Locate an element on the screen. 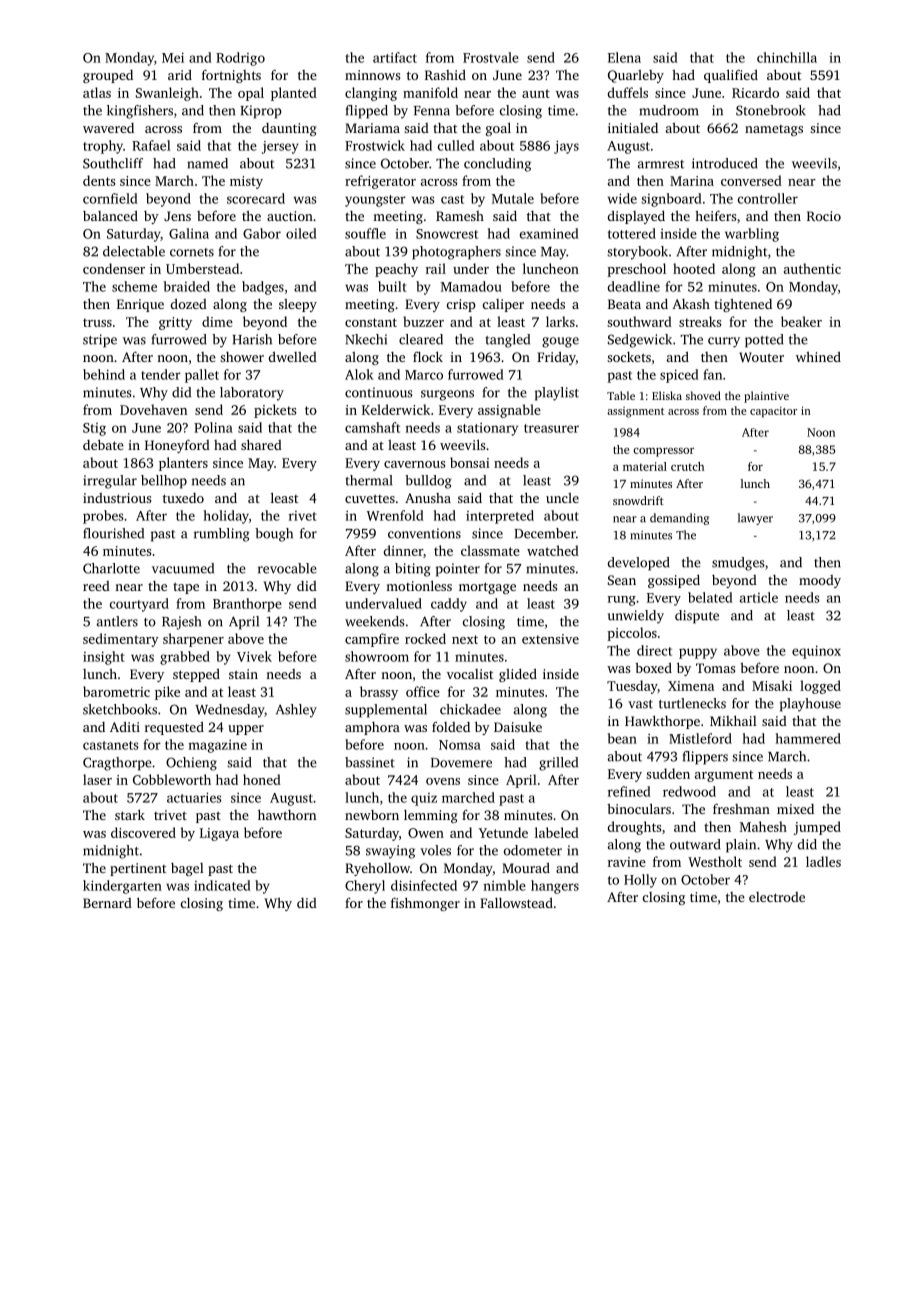 Image resolution: width=924 pixels, height=1308 pixels. behind is located at coordinates (104, 374).
